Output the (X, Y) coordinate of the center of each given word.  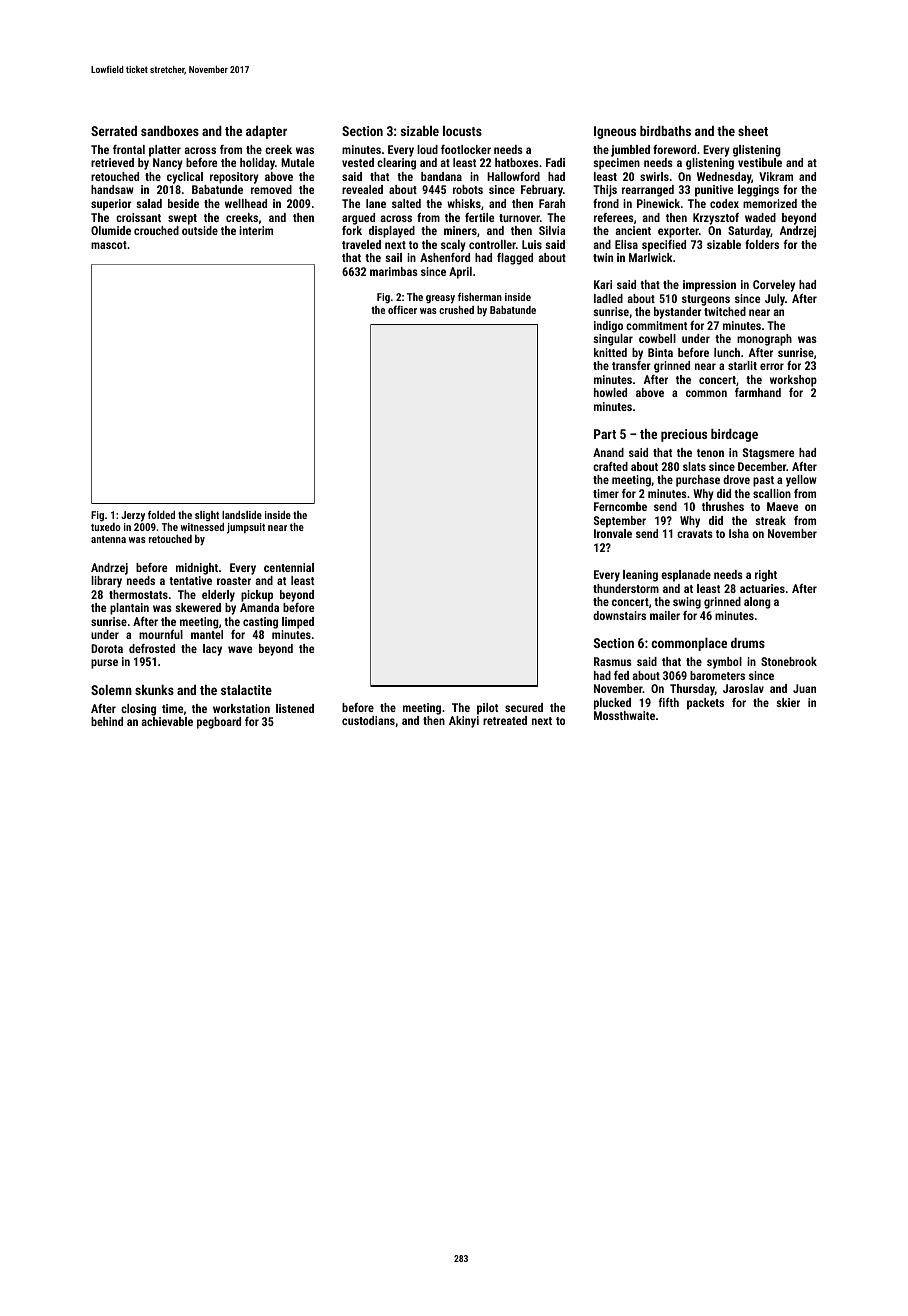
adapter (266, 132)
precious (684, 435)
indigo (608, 327)
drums (748, 643)
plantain (129, 609)
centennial (289, 567)
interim (256, 230)
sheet (753, 131)
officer (402, 309)
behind (107, 721)
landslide (242, 515)
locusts (462, 131)
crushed (456, 310)
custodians (368, 720)
